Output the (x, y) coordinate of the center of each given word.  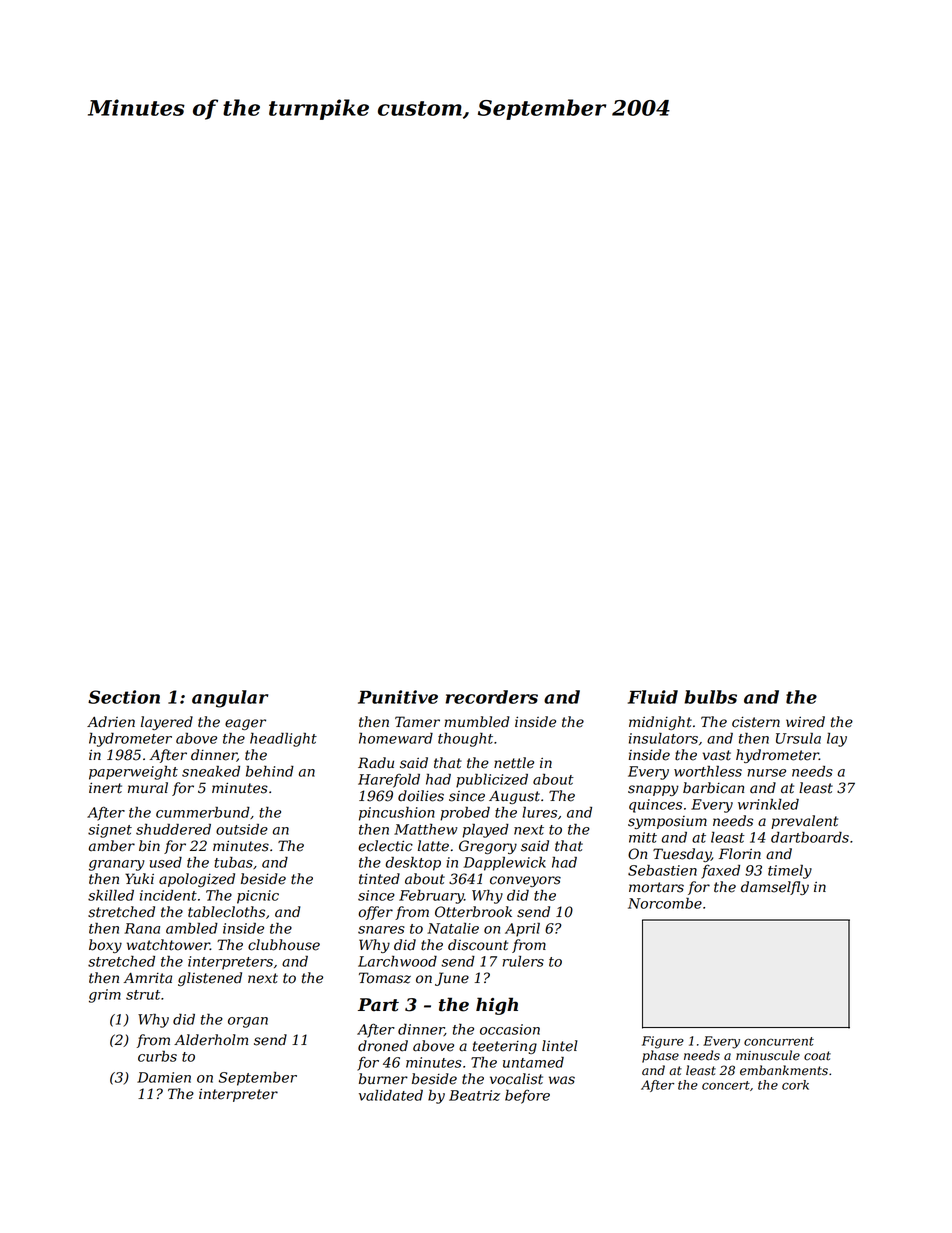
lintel (560, 1046)
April (522, 930)
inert (105, 788)
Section (124, 697)
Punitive (398, 697)
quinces (655, 806)
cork (795, 1085)
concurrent (779, 1041)
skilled (111, 895)
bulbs (710, 697)
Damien (164, 1077)
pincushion (397, 814)
